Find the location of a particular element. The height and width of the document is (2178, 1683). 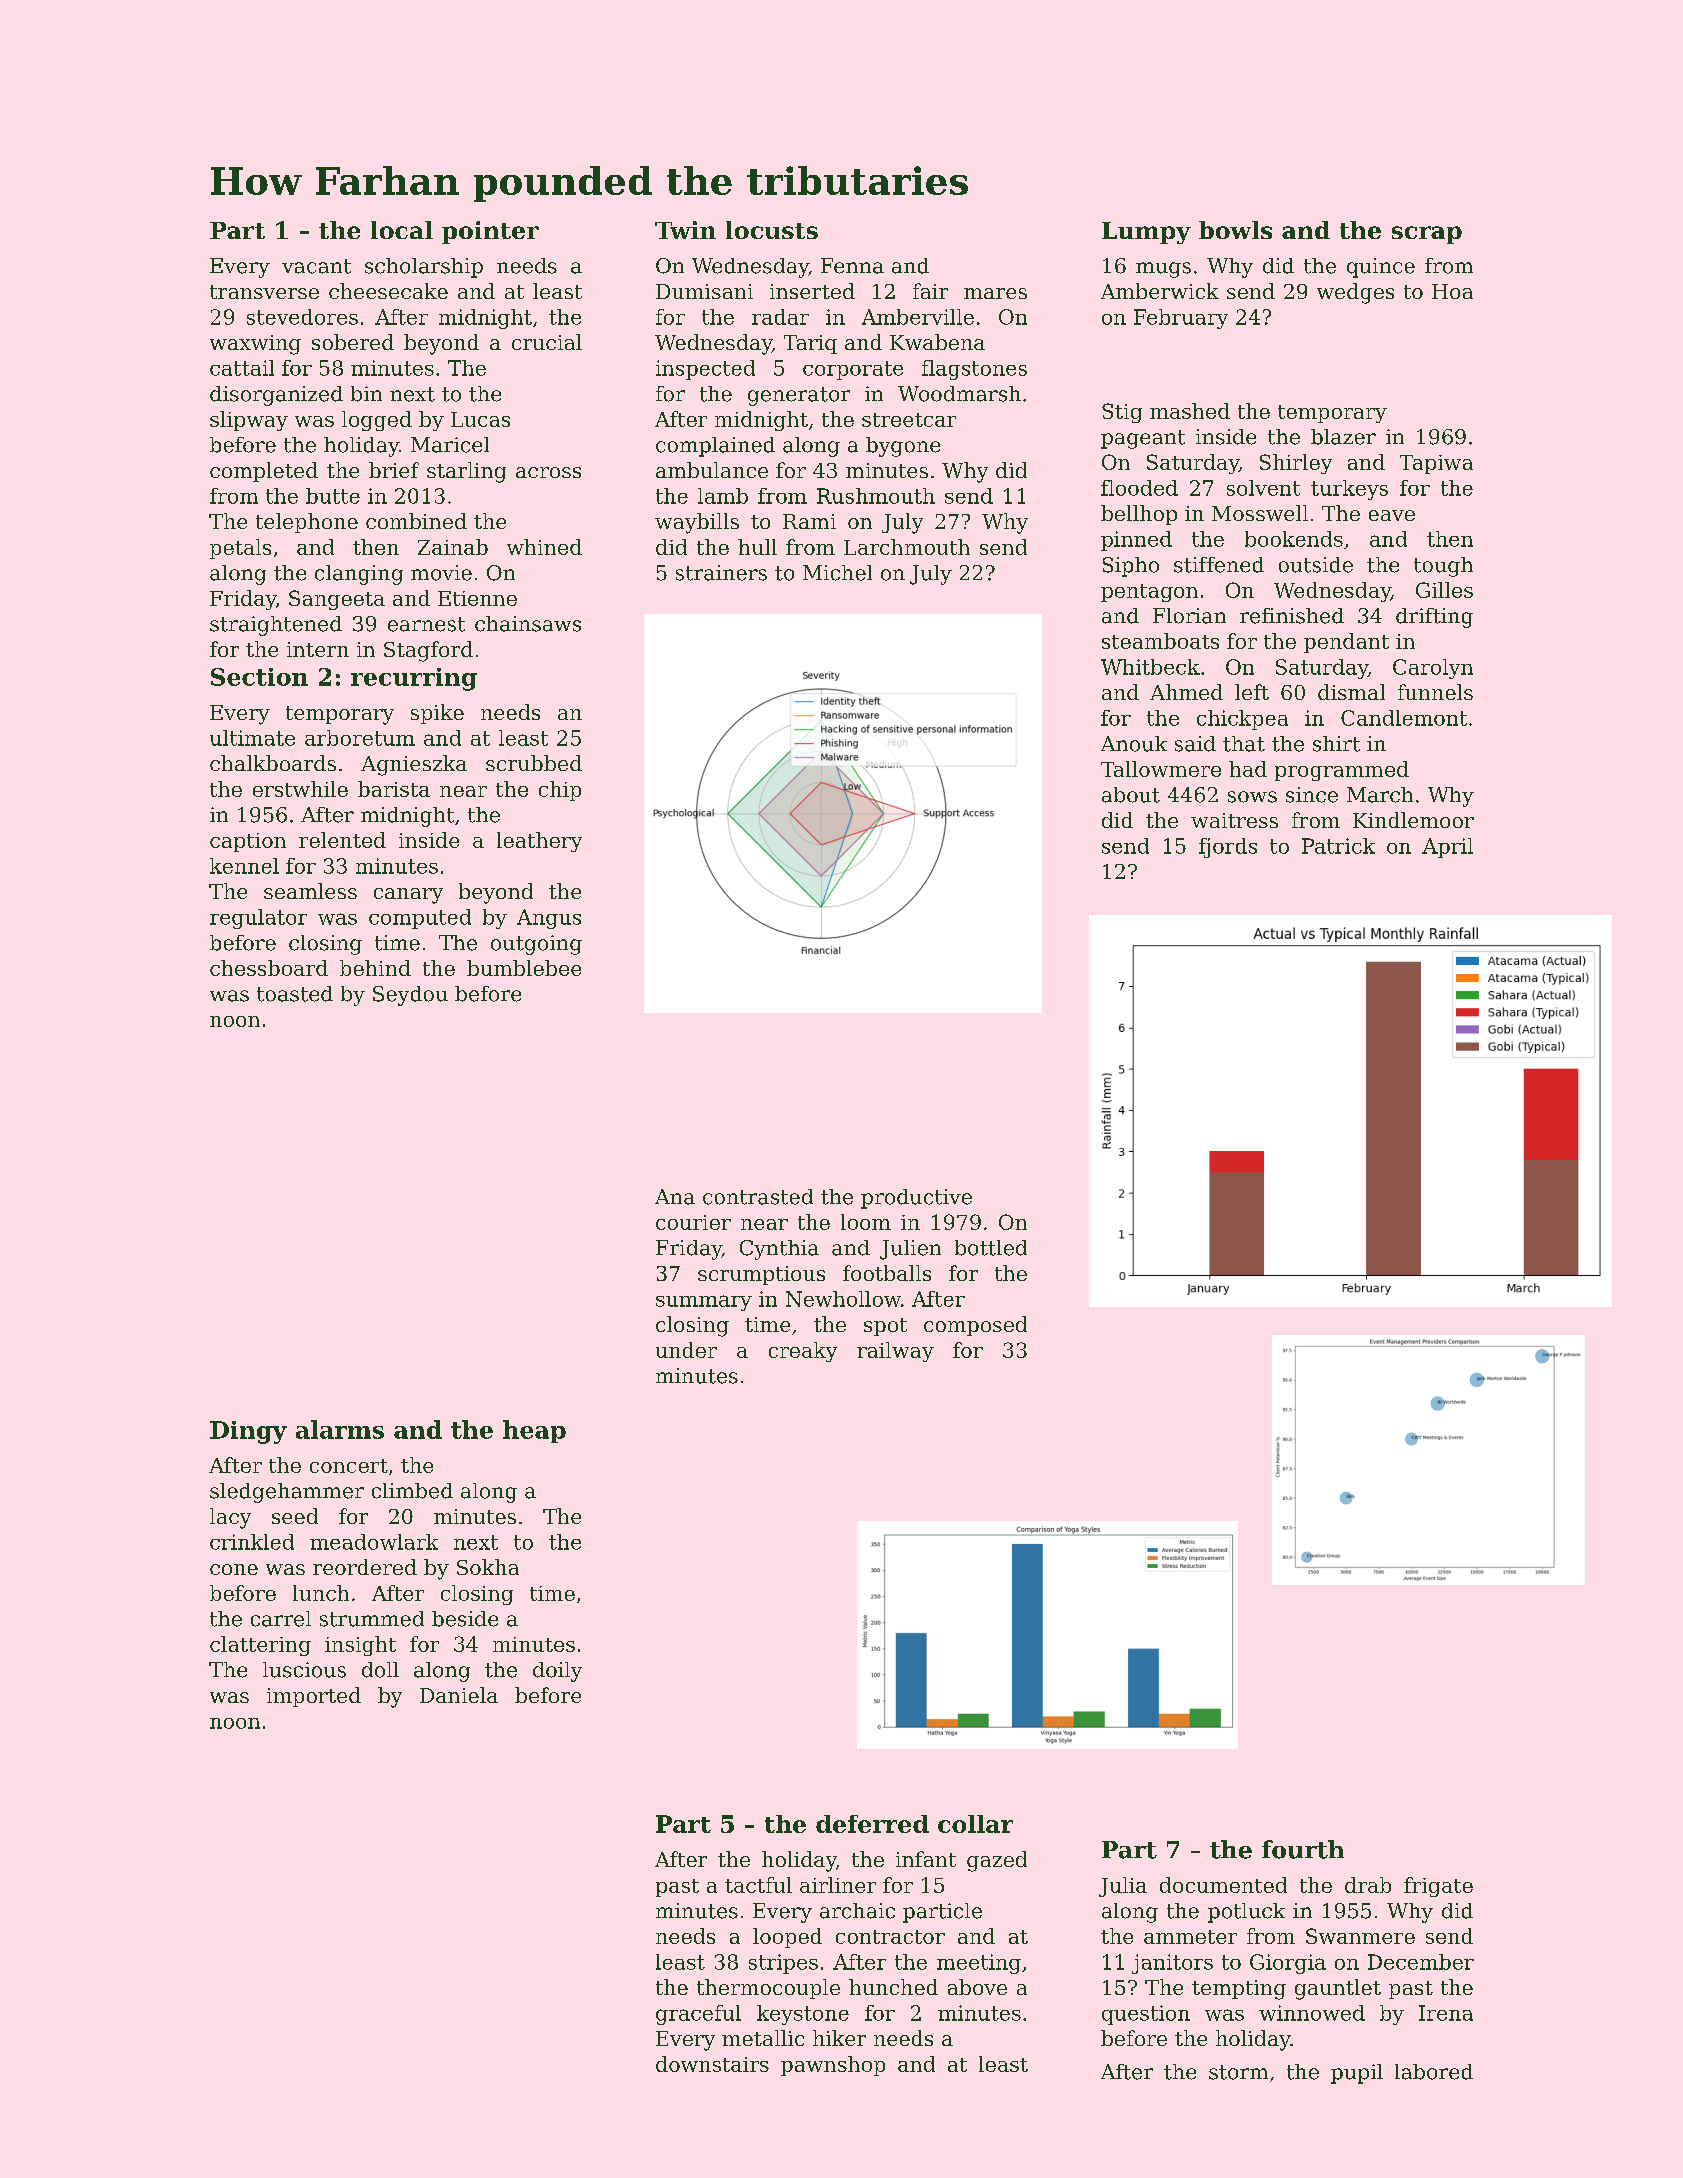

chip is located at coordinates (560, 791).
